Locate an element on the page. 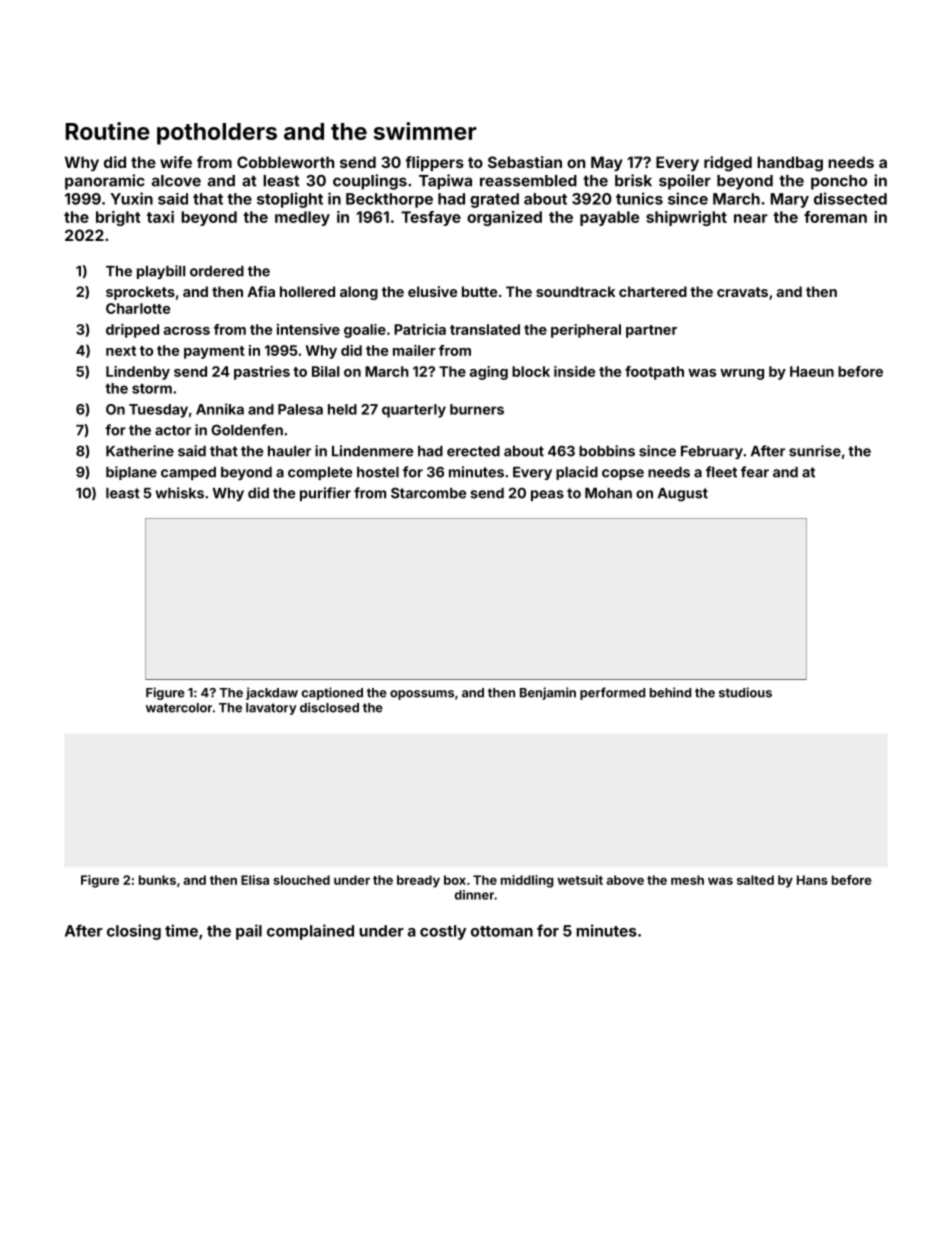 The width and height of the page is (952, 1233). studious is located at coordinates (745, 692).
